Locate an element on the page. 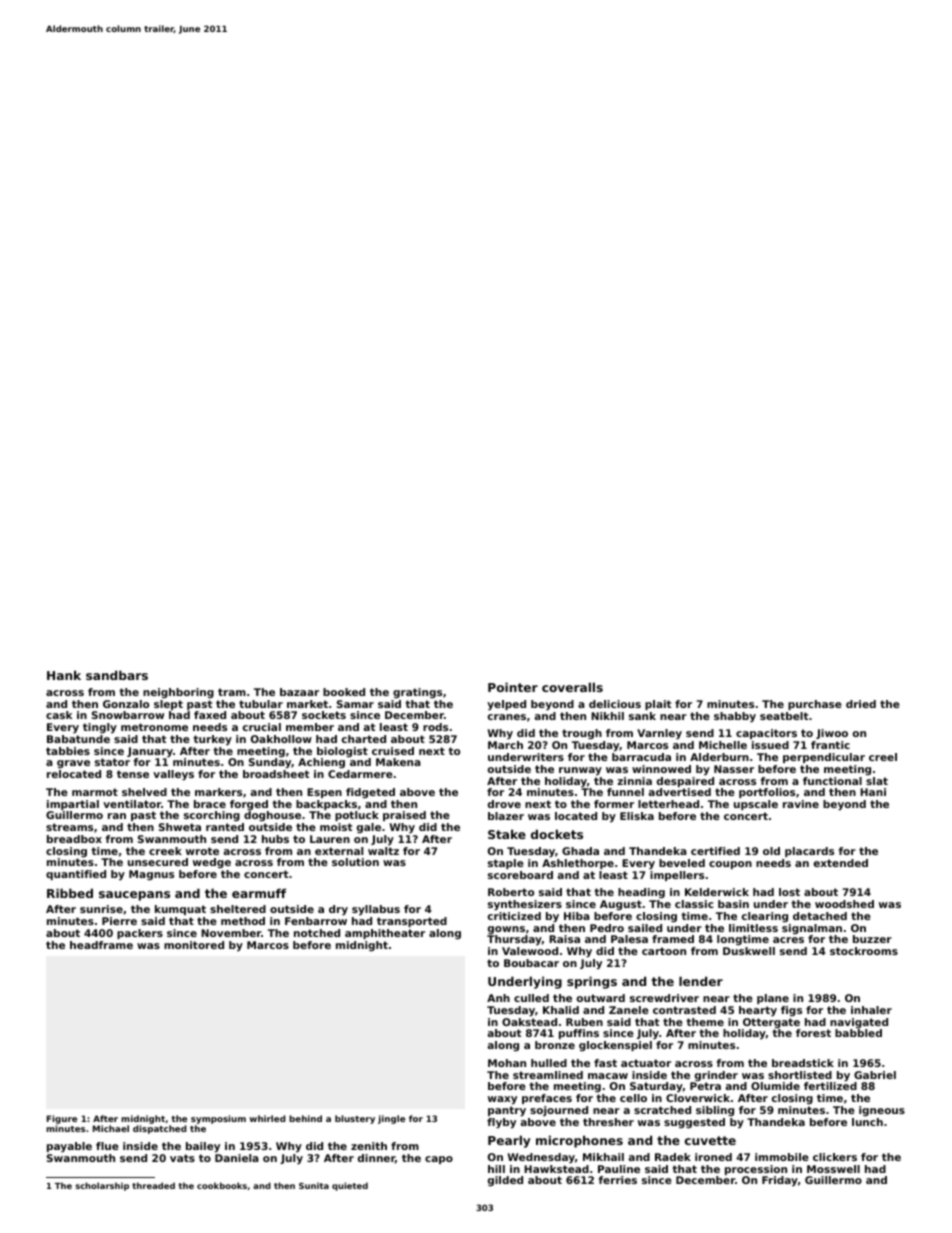 The width and height of the document is (952, 1233). March is located at coordinates (505, 745).
